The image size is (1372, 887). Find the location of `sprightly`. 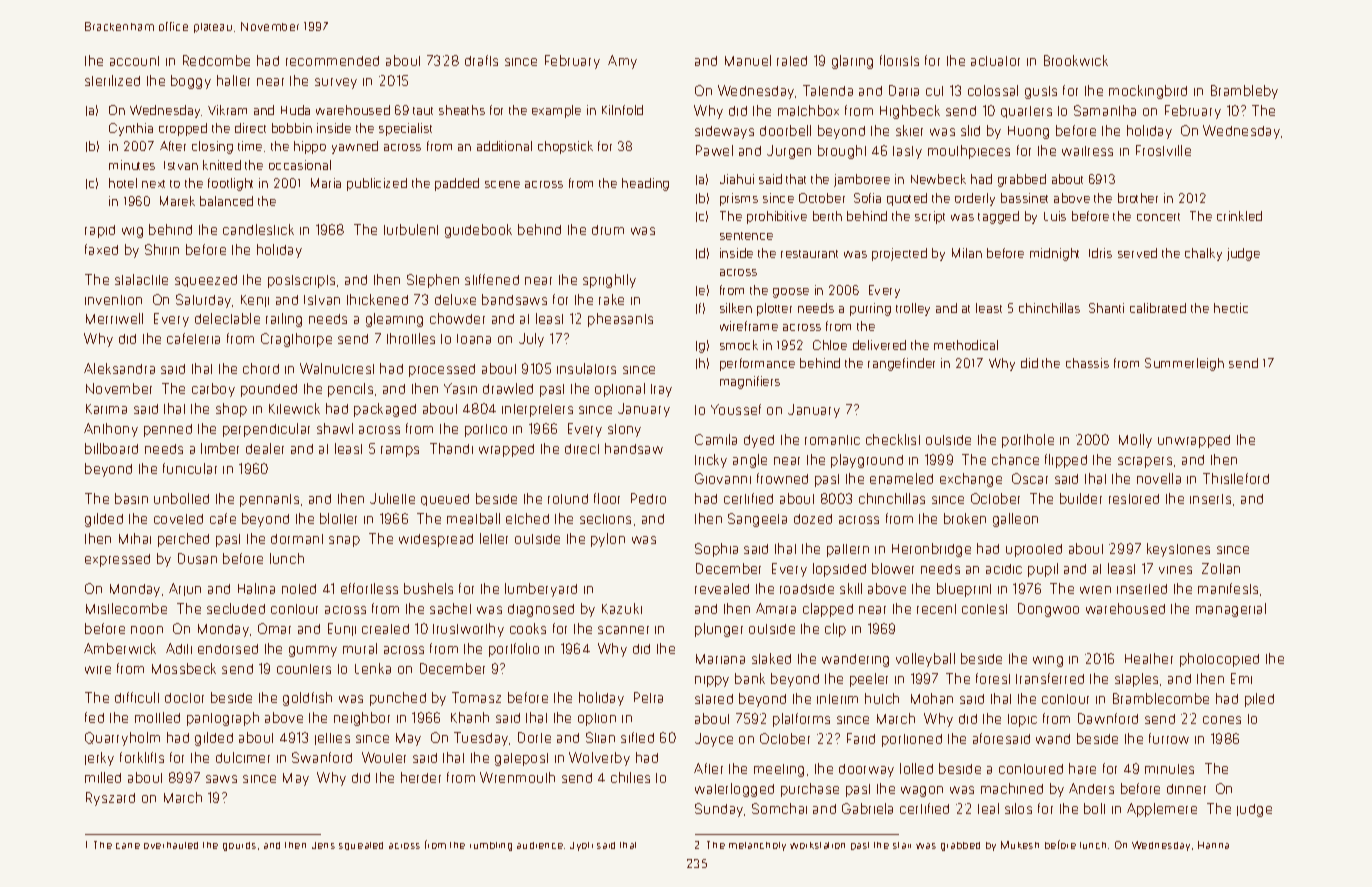

sprightly is located at coordinates (609, 281).
